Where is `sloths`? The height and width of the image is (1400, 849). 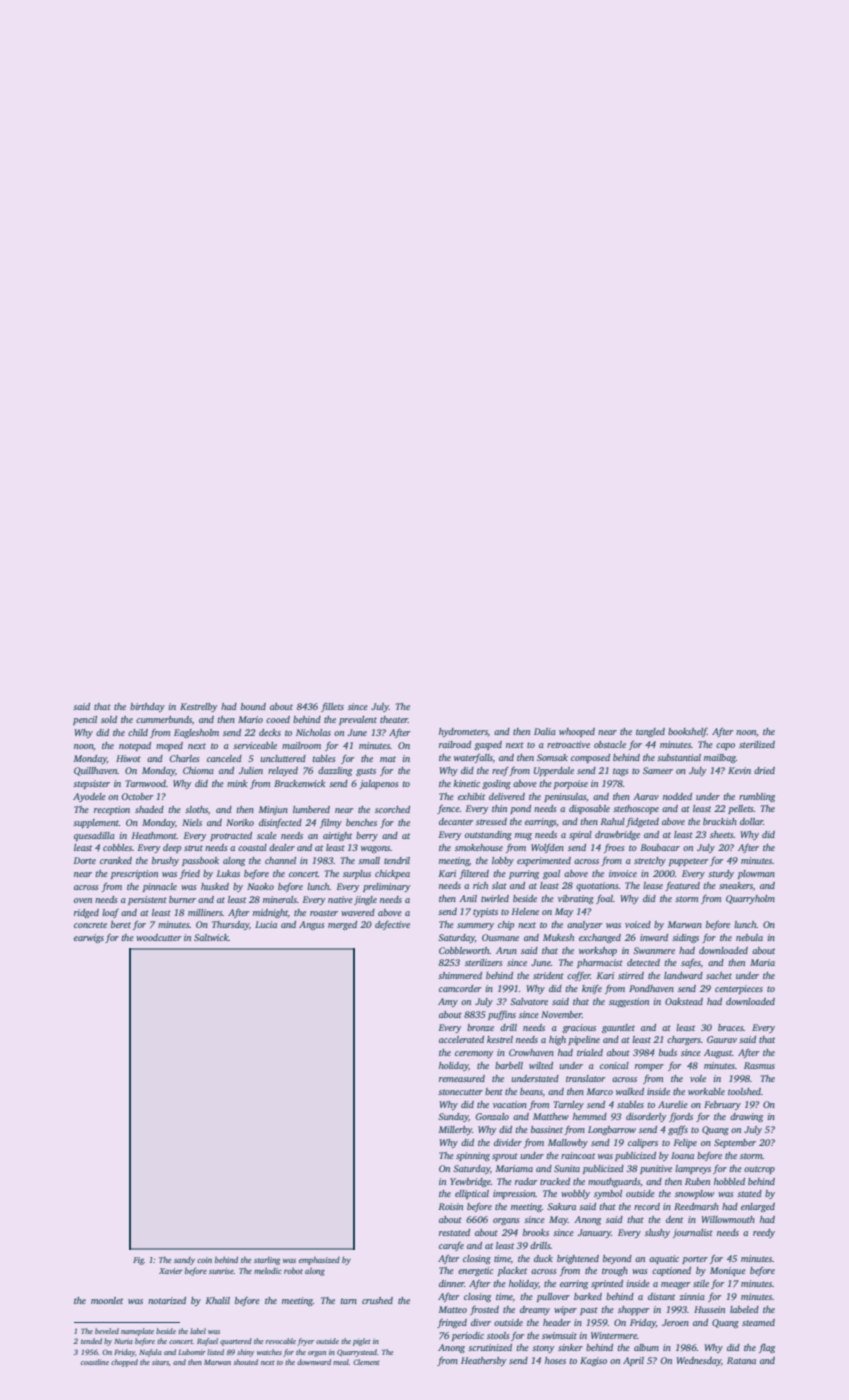 sloths is located at coordinates (196, 809).
